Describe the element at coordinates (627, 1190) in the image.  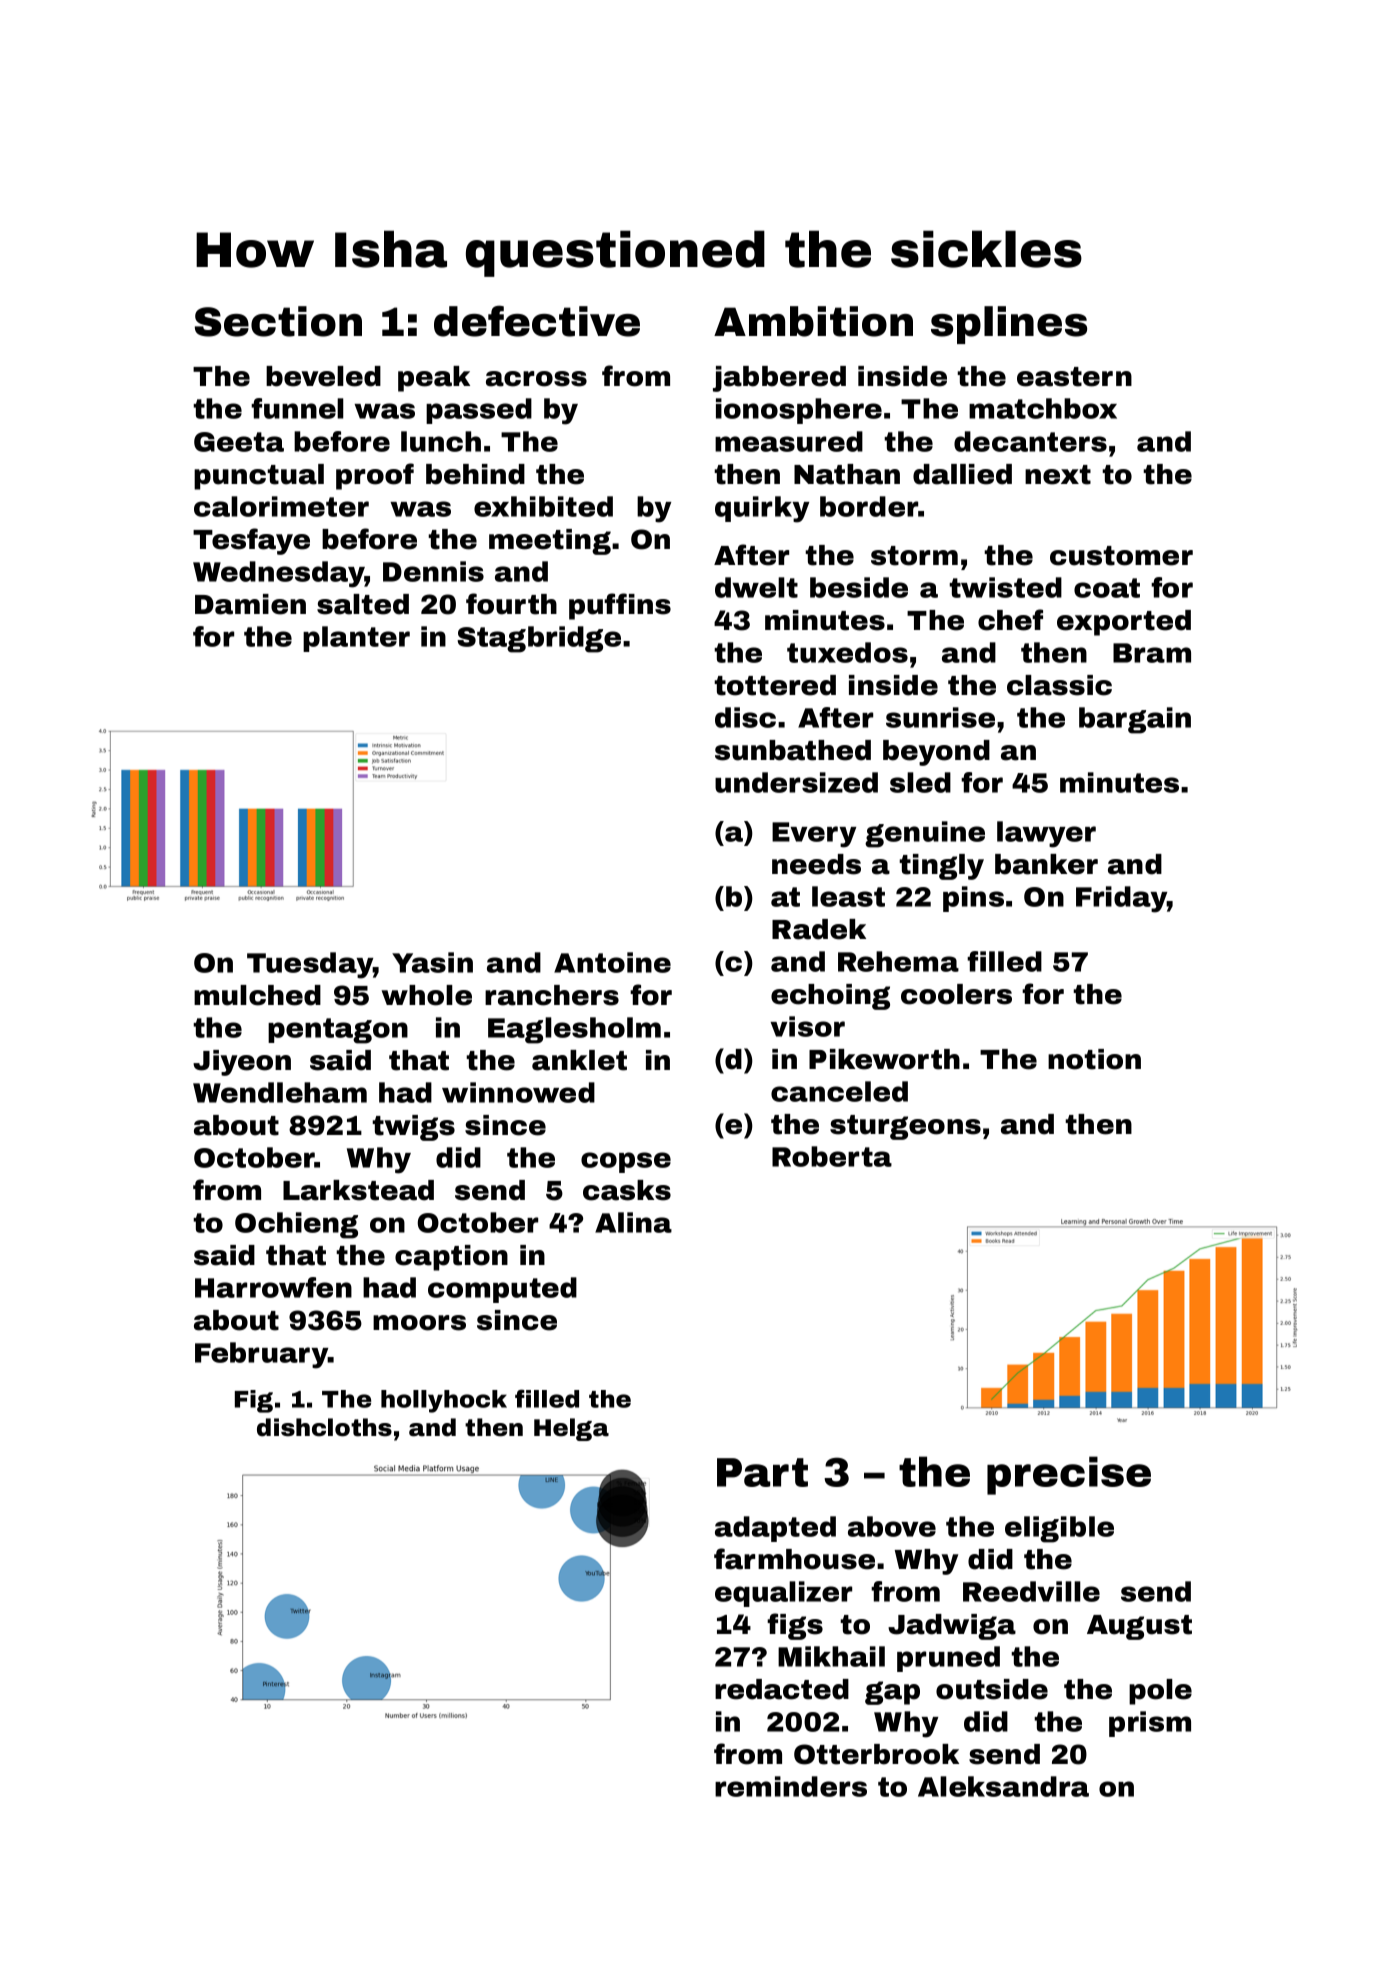
I see `casks` at that location.
